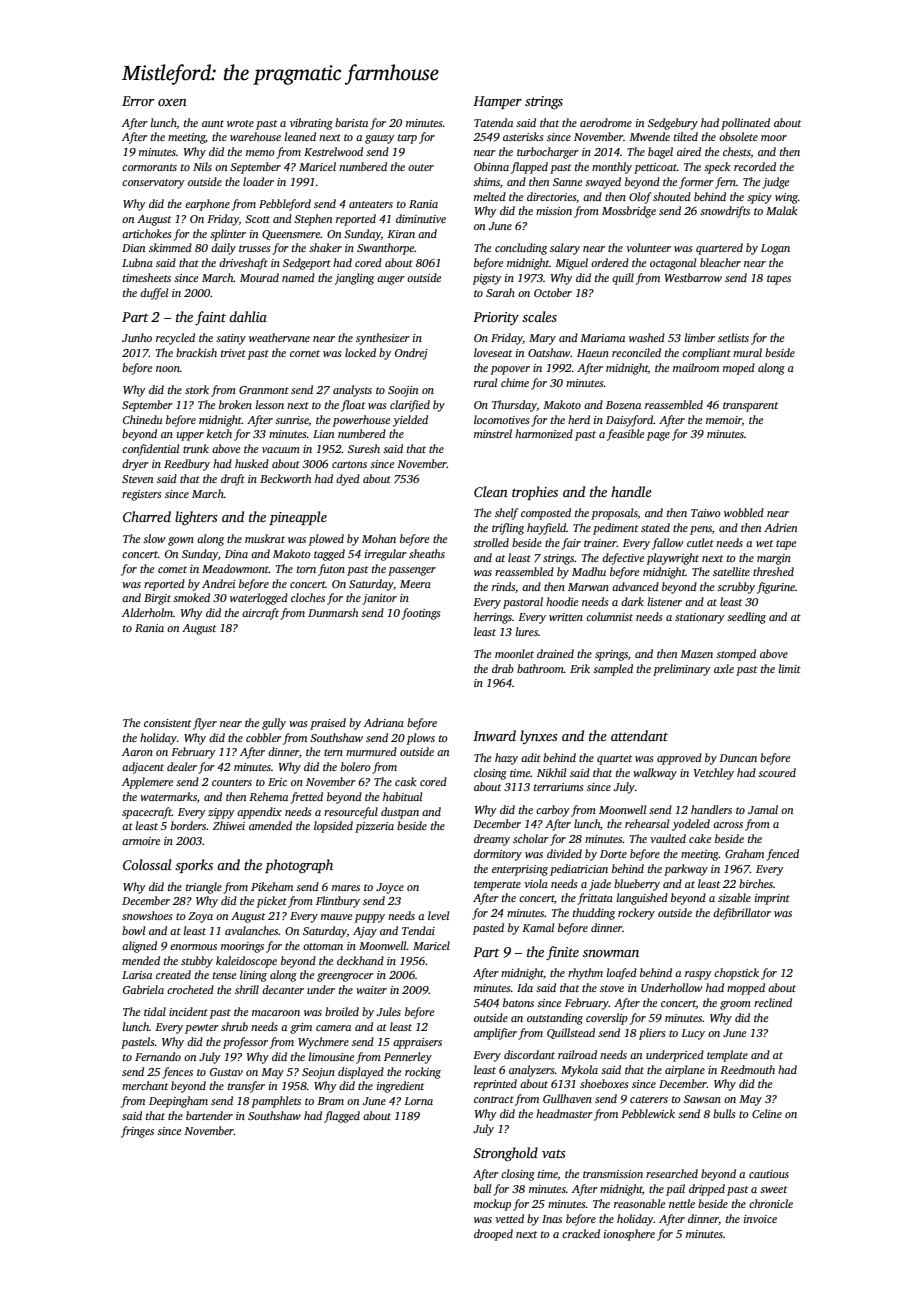  I want to click on Swanthorpe, so click(386, 249).
